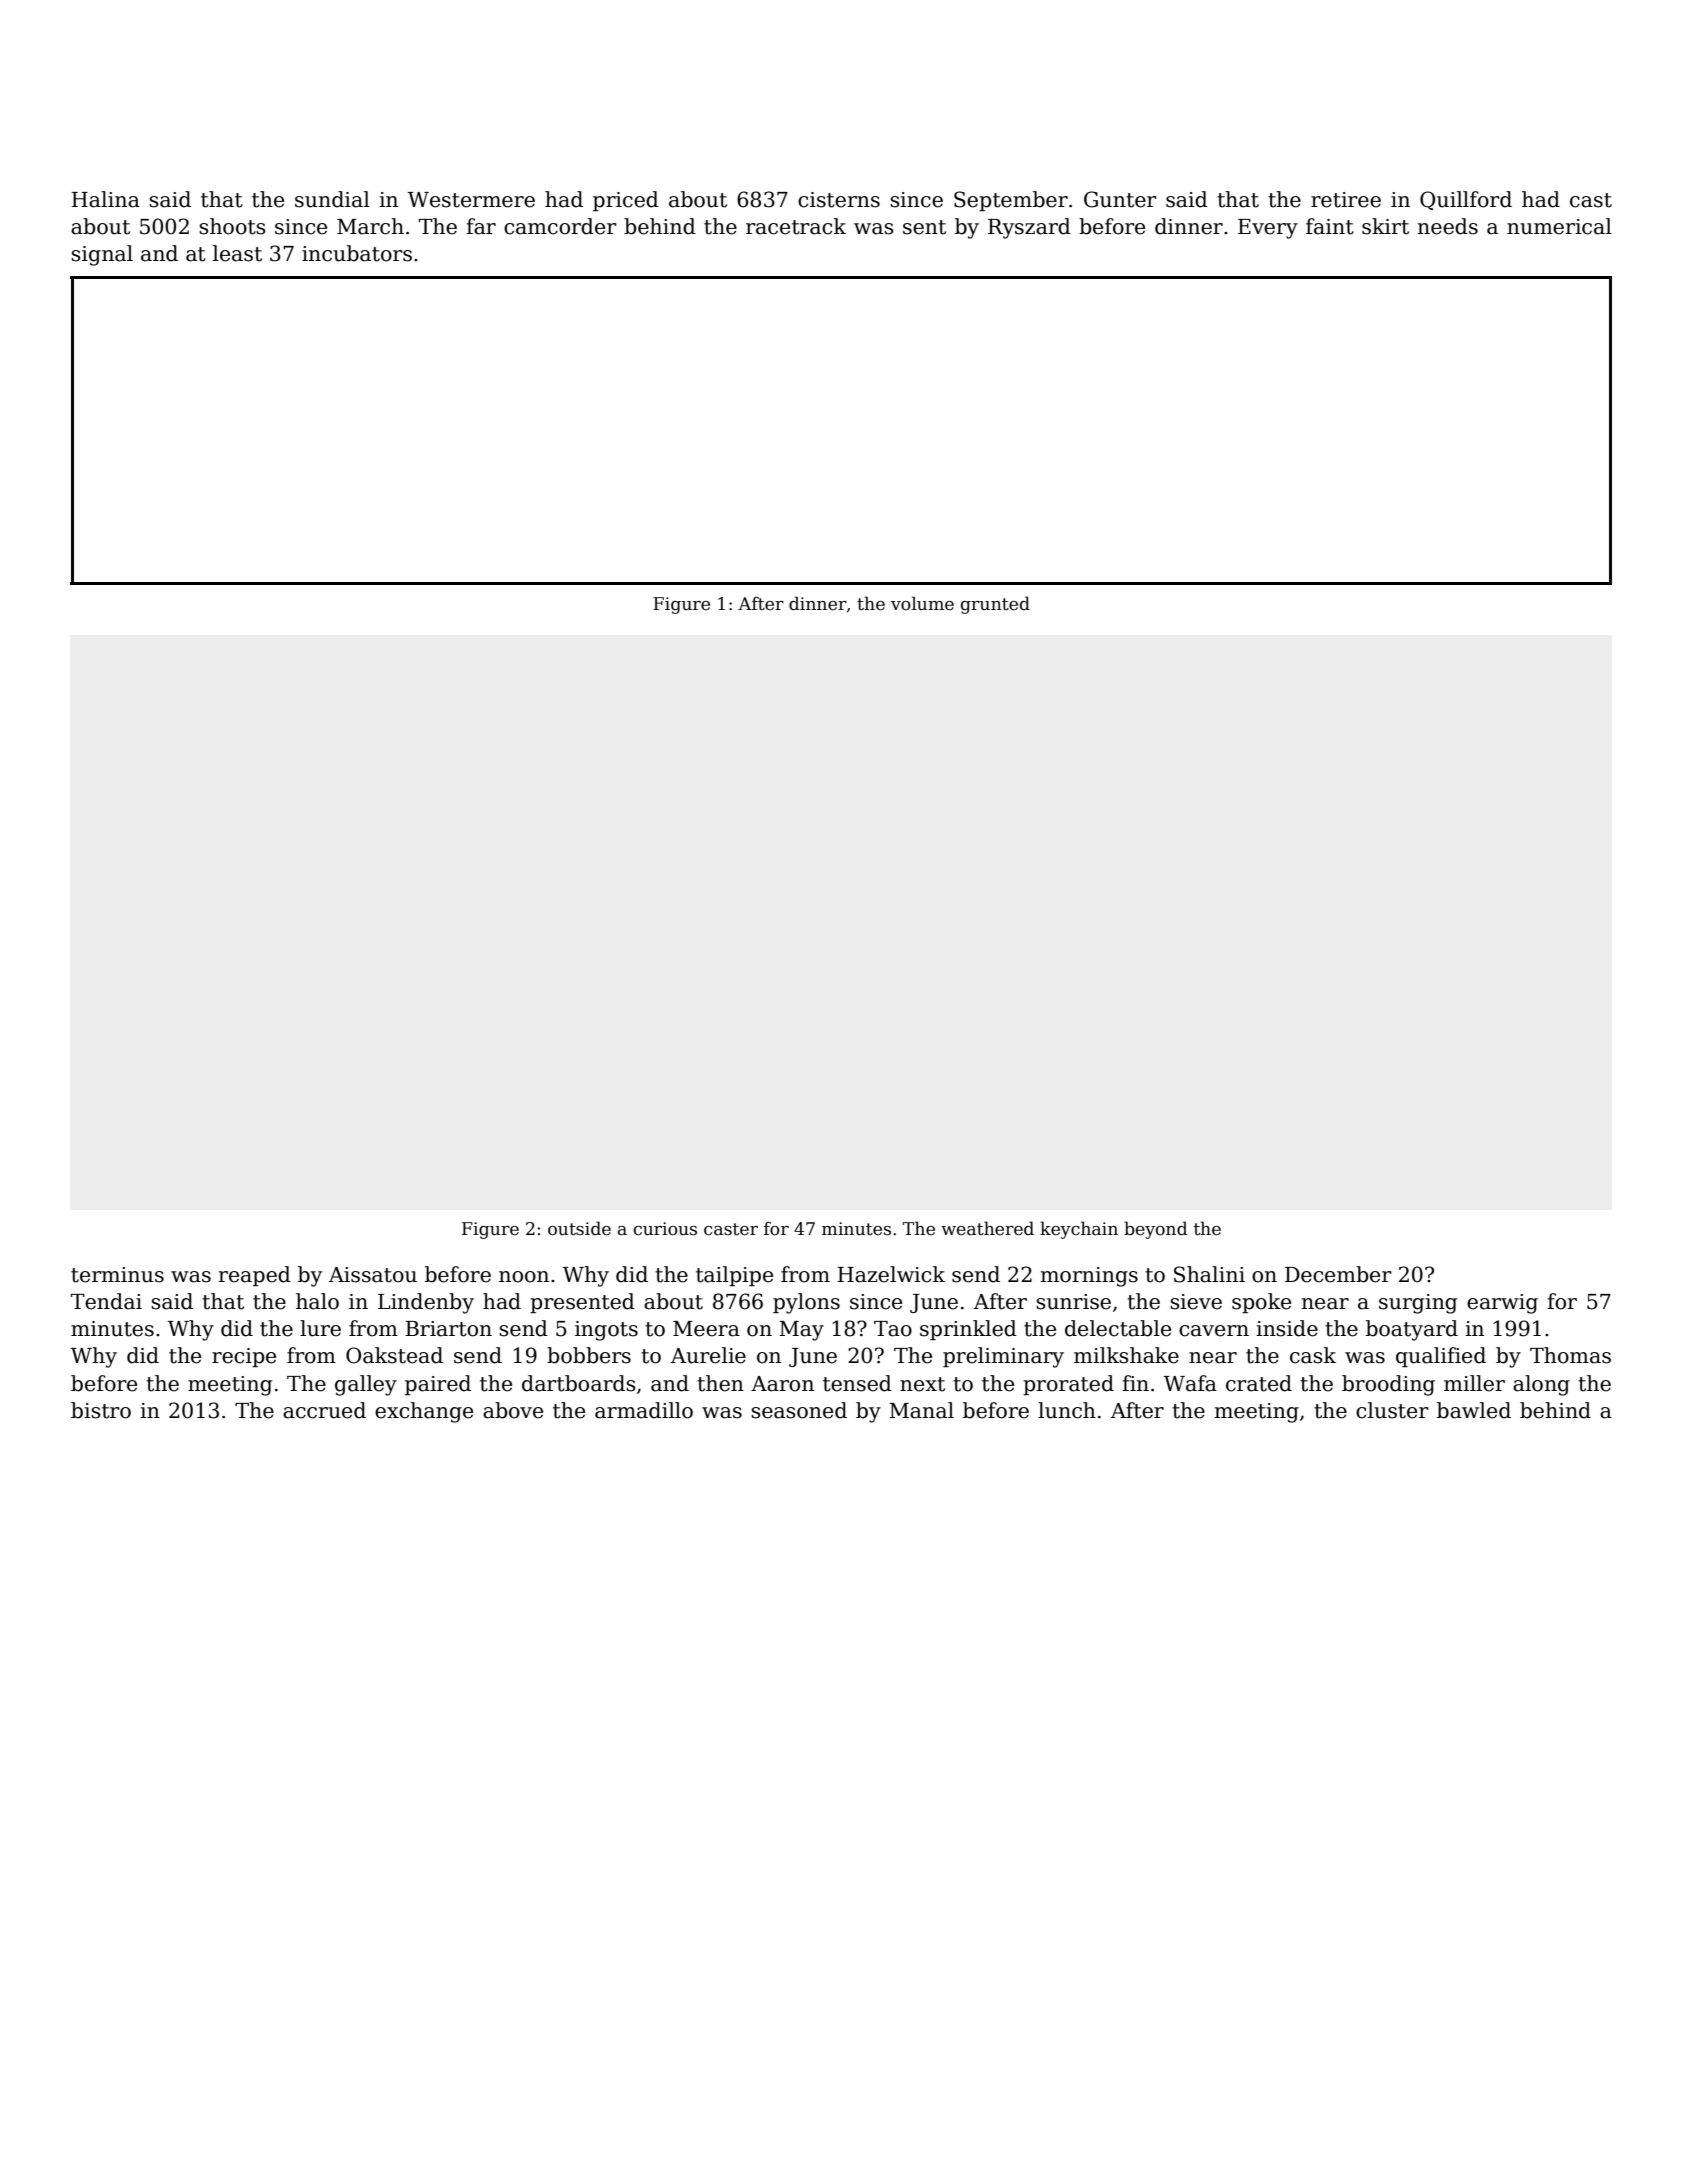  Describe the element at coordinates (1448, 226) in the page. I see `needs` at that location.
